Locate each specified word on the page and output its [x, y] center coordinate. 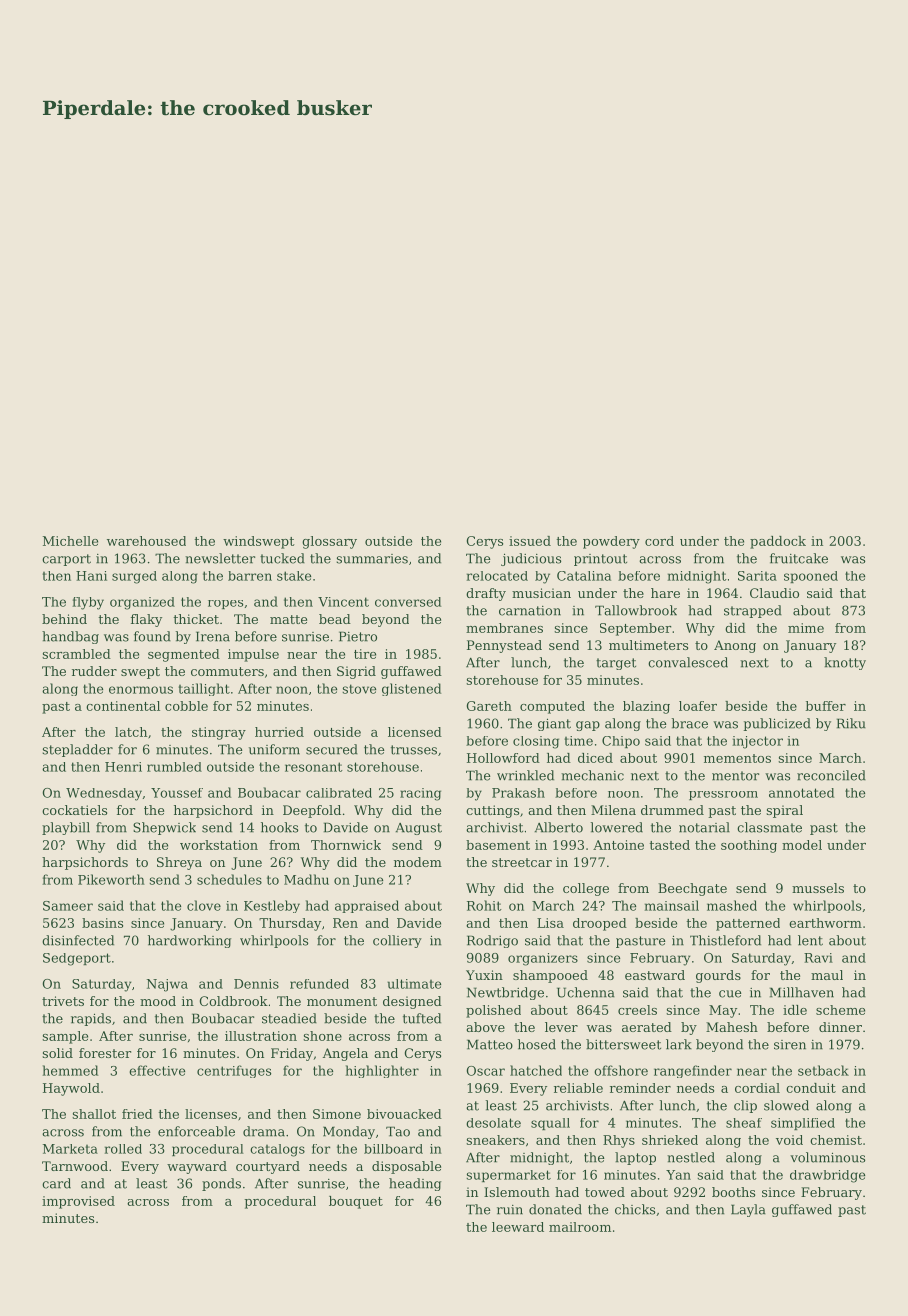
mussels [818, 888]
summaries [372, 559]
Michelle [70, 541]
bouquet [356, 1202]
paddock [778, 542]
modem [418, 862]
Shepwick [164, 828]
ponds [221, 1184]
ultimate [414, 984]
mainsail [672, 905]
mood [158, 1001]
